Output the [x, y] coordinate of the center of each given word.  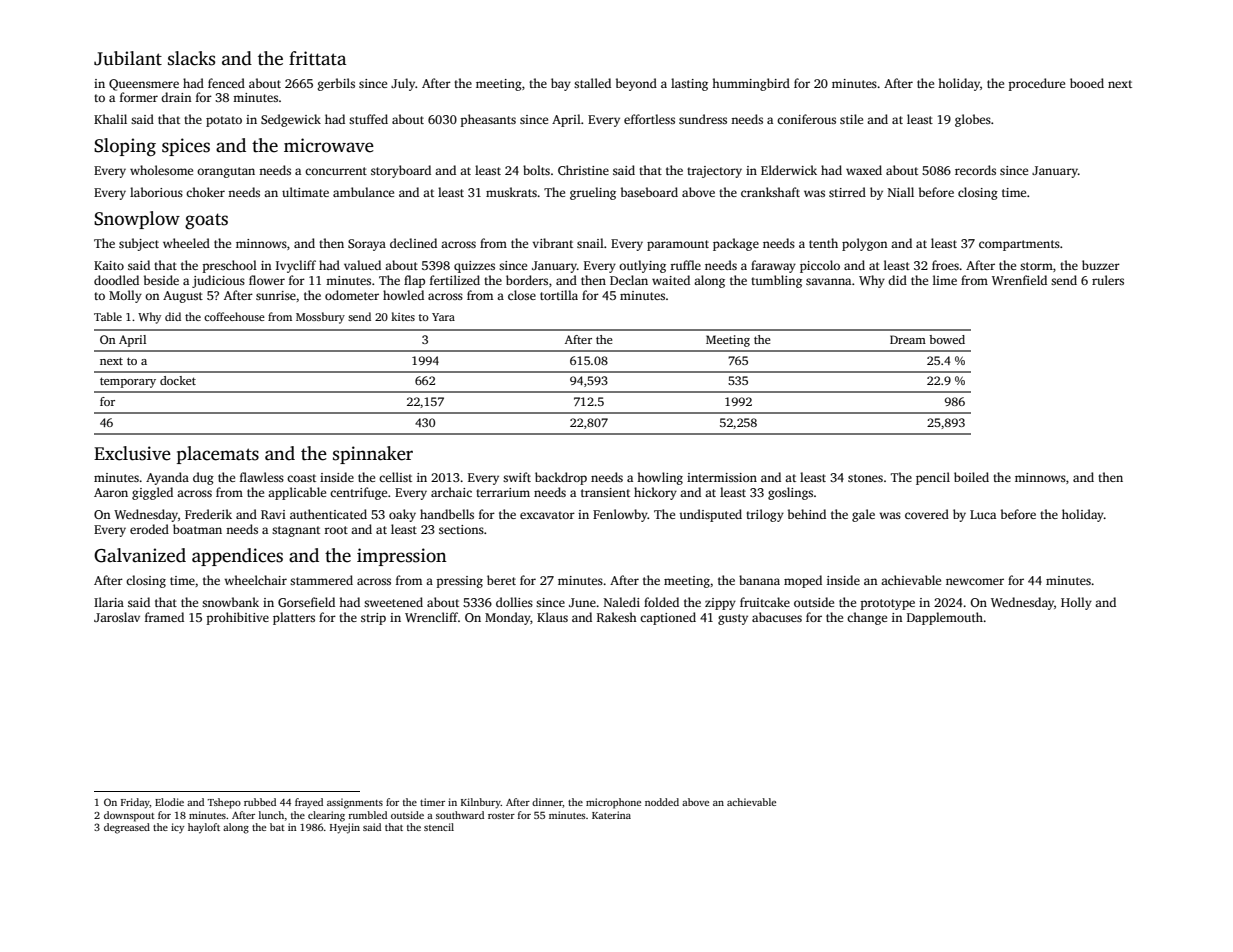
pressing [459, 582]
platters [294, 618]
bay [561, 84]
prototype [887, 604]
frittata [318, 58]
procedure [1036, 84]
